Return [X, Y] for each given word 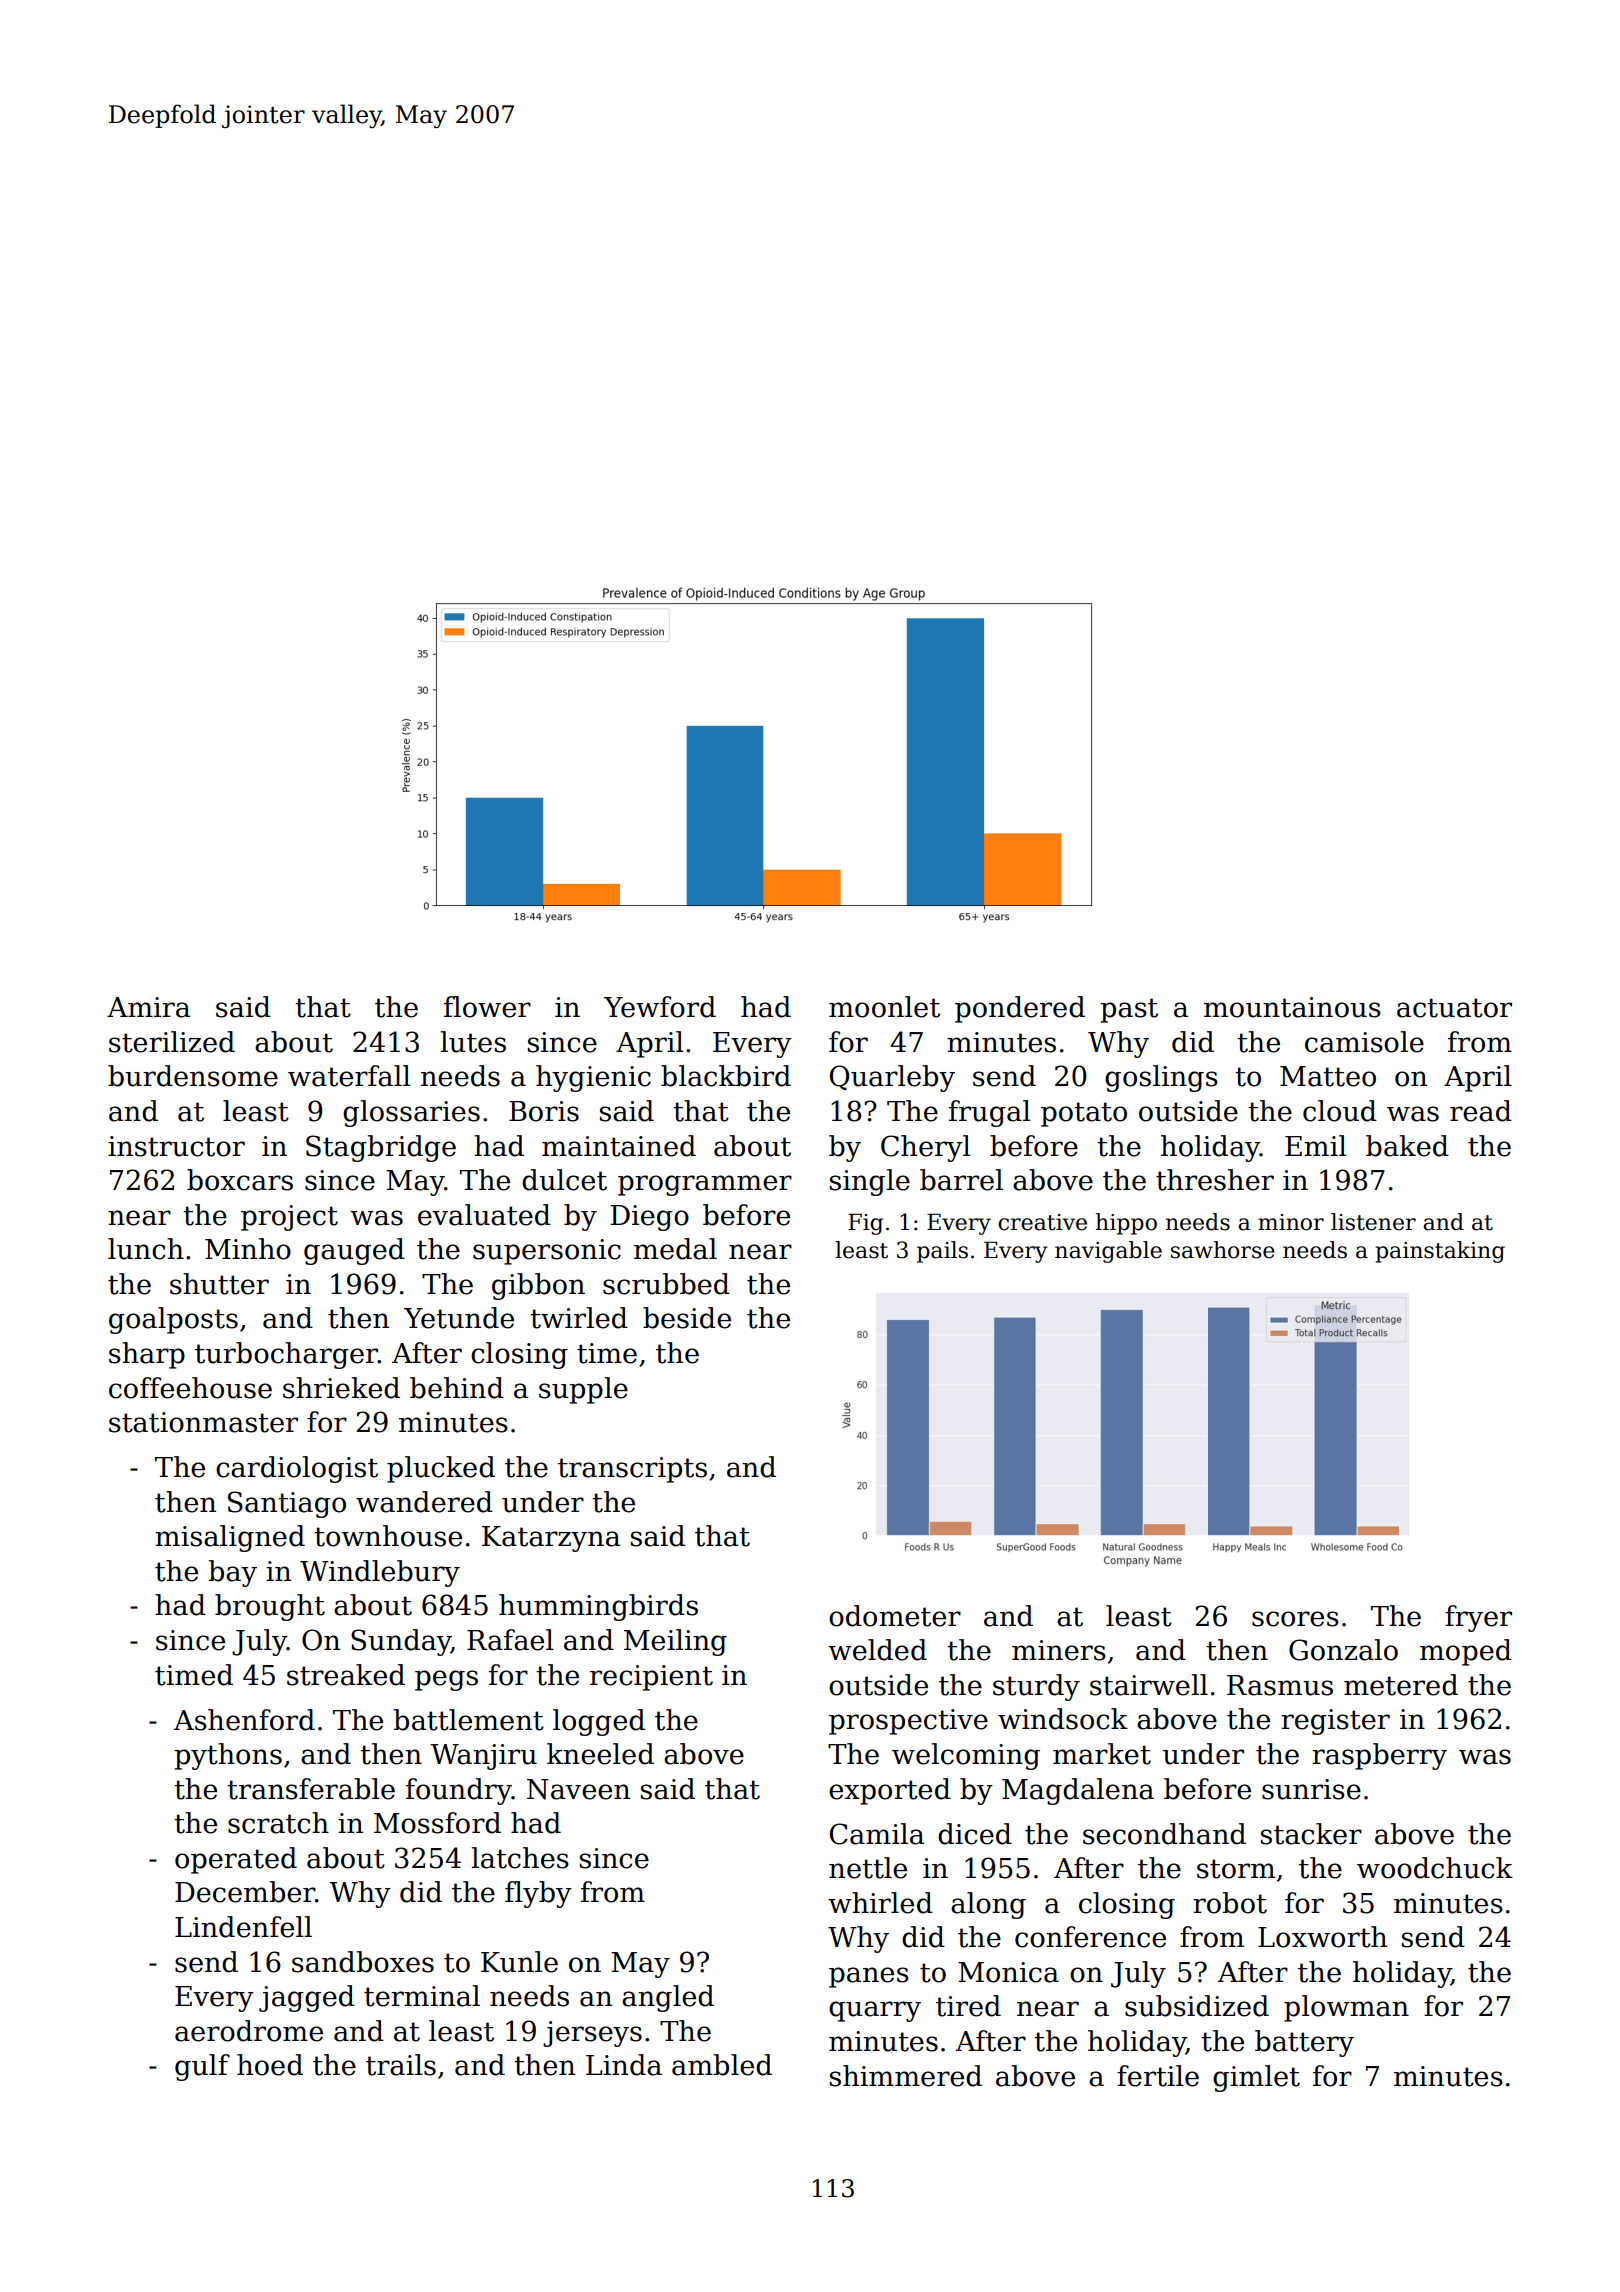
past [1129, 1010]
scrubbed [666, 1284]
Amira [148, 1007]
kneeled [600, 1754]
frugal [990, 1113]
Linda [624, 2065]
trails [401, 2065]
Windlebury [380, 1573]
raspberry [1379, 1756]
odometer [895, 1616]
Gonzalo [1343, 1650]
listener [1373, 1222]
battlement [468, 1720]
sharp [147, 1355]
